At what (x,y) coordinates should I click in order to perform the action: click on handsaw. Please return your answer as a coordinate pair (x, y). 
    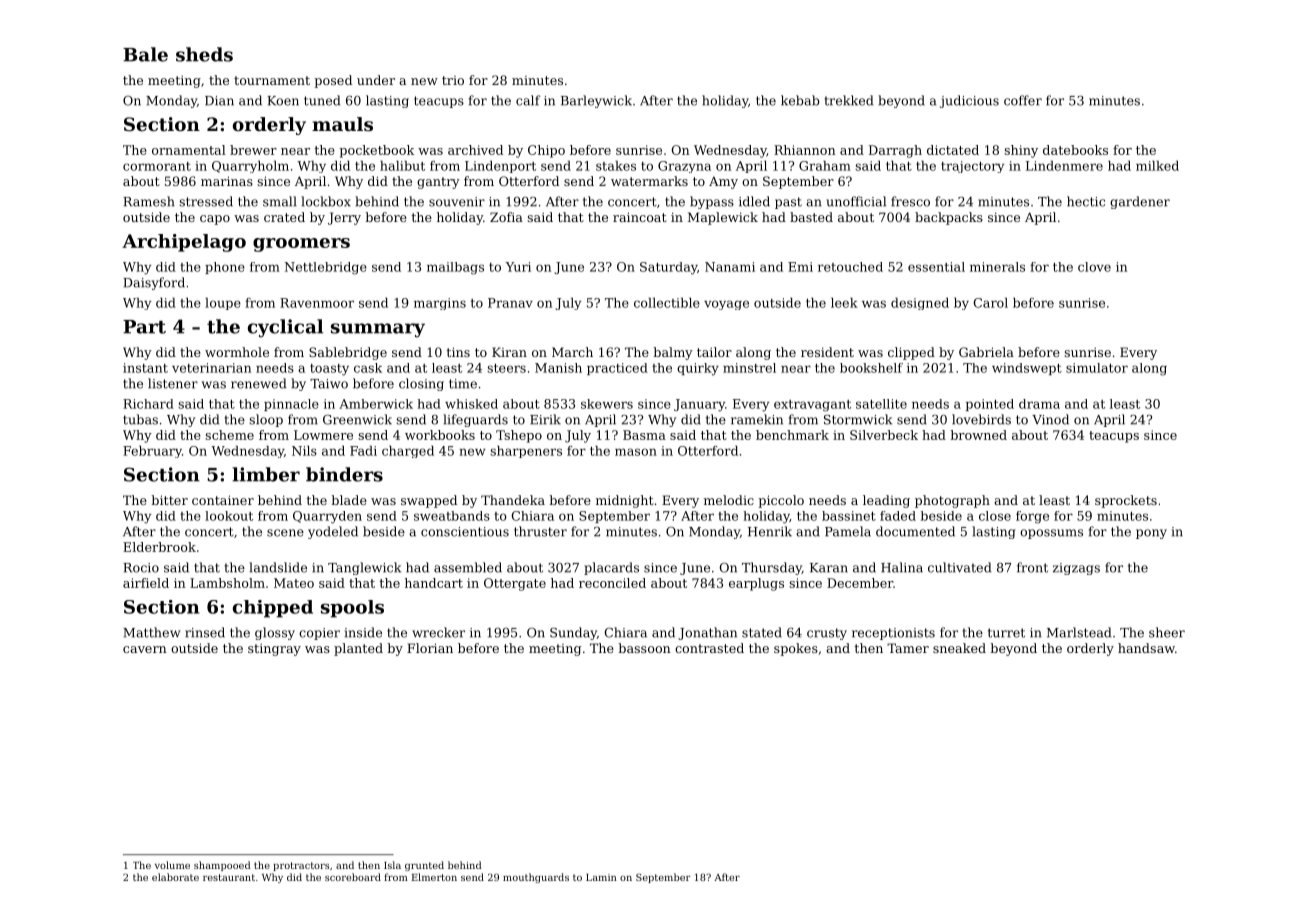
    Looking at the image, I should click on (1146, 648).
